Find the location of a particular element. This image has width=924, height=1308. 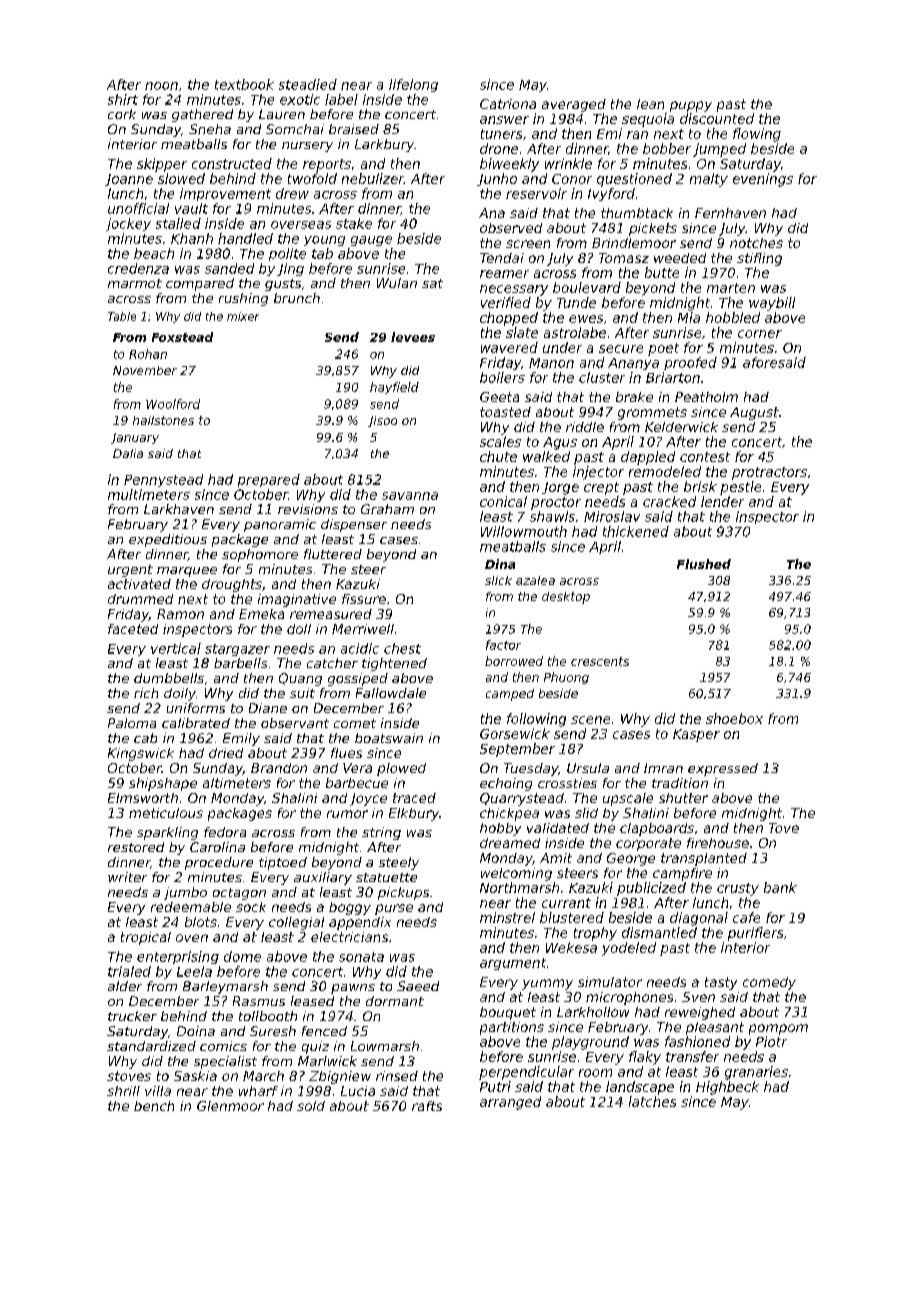

cracked is located at coordinates (669, 501).
